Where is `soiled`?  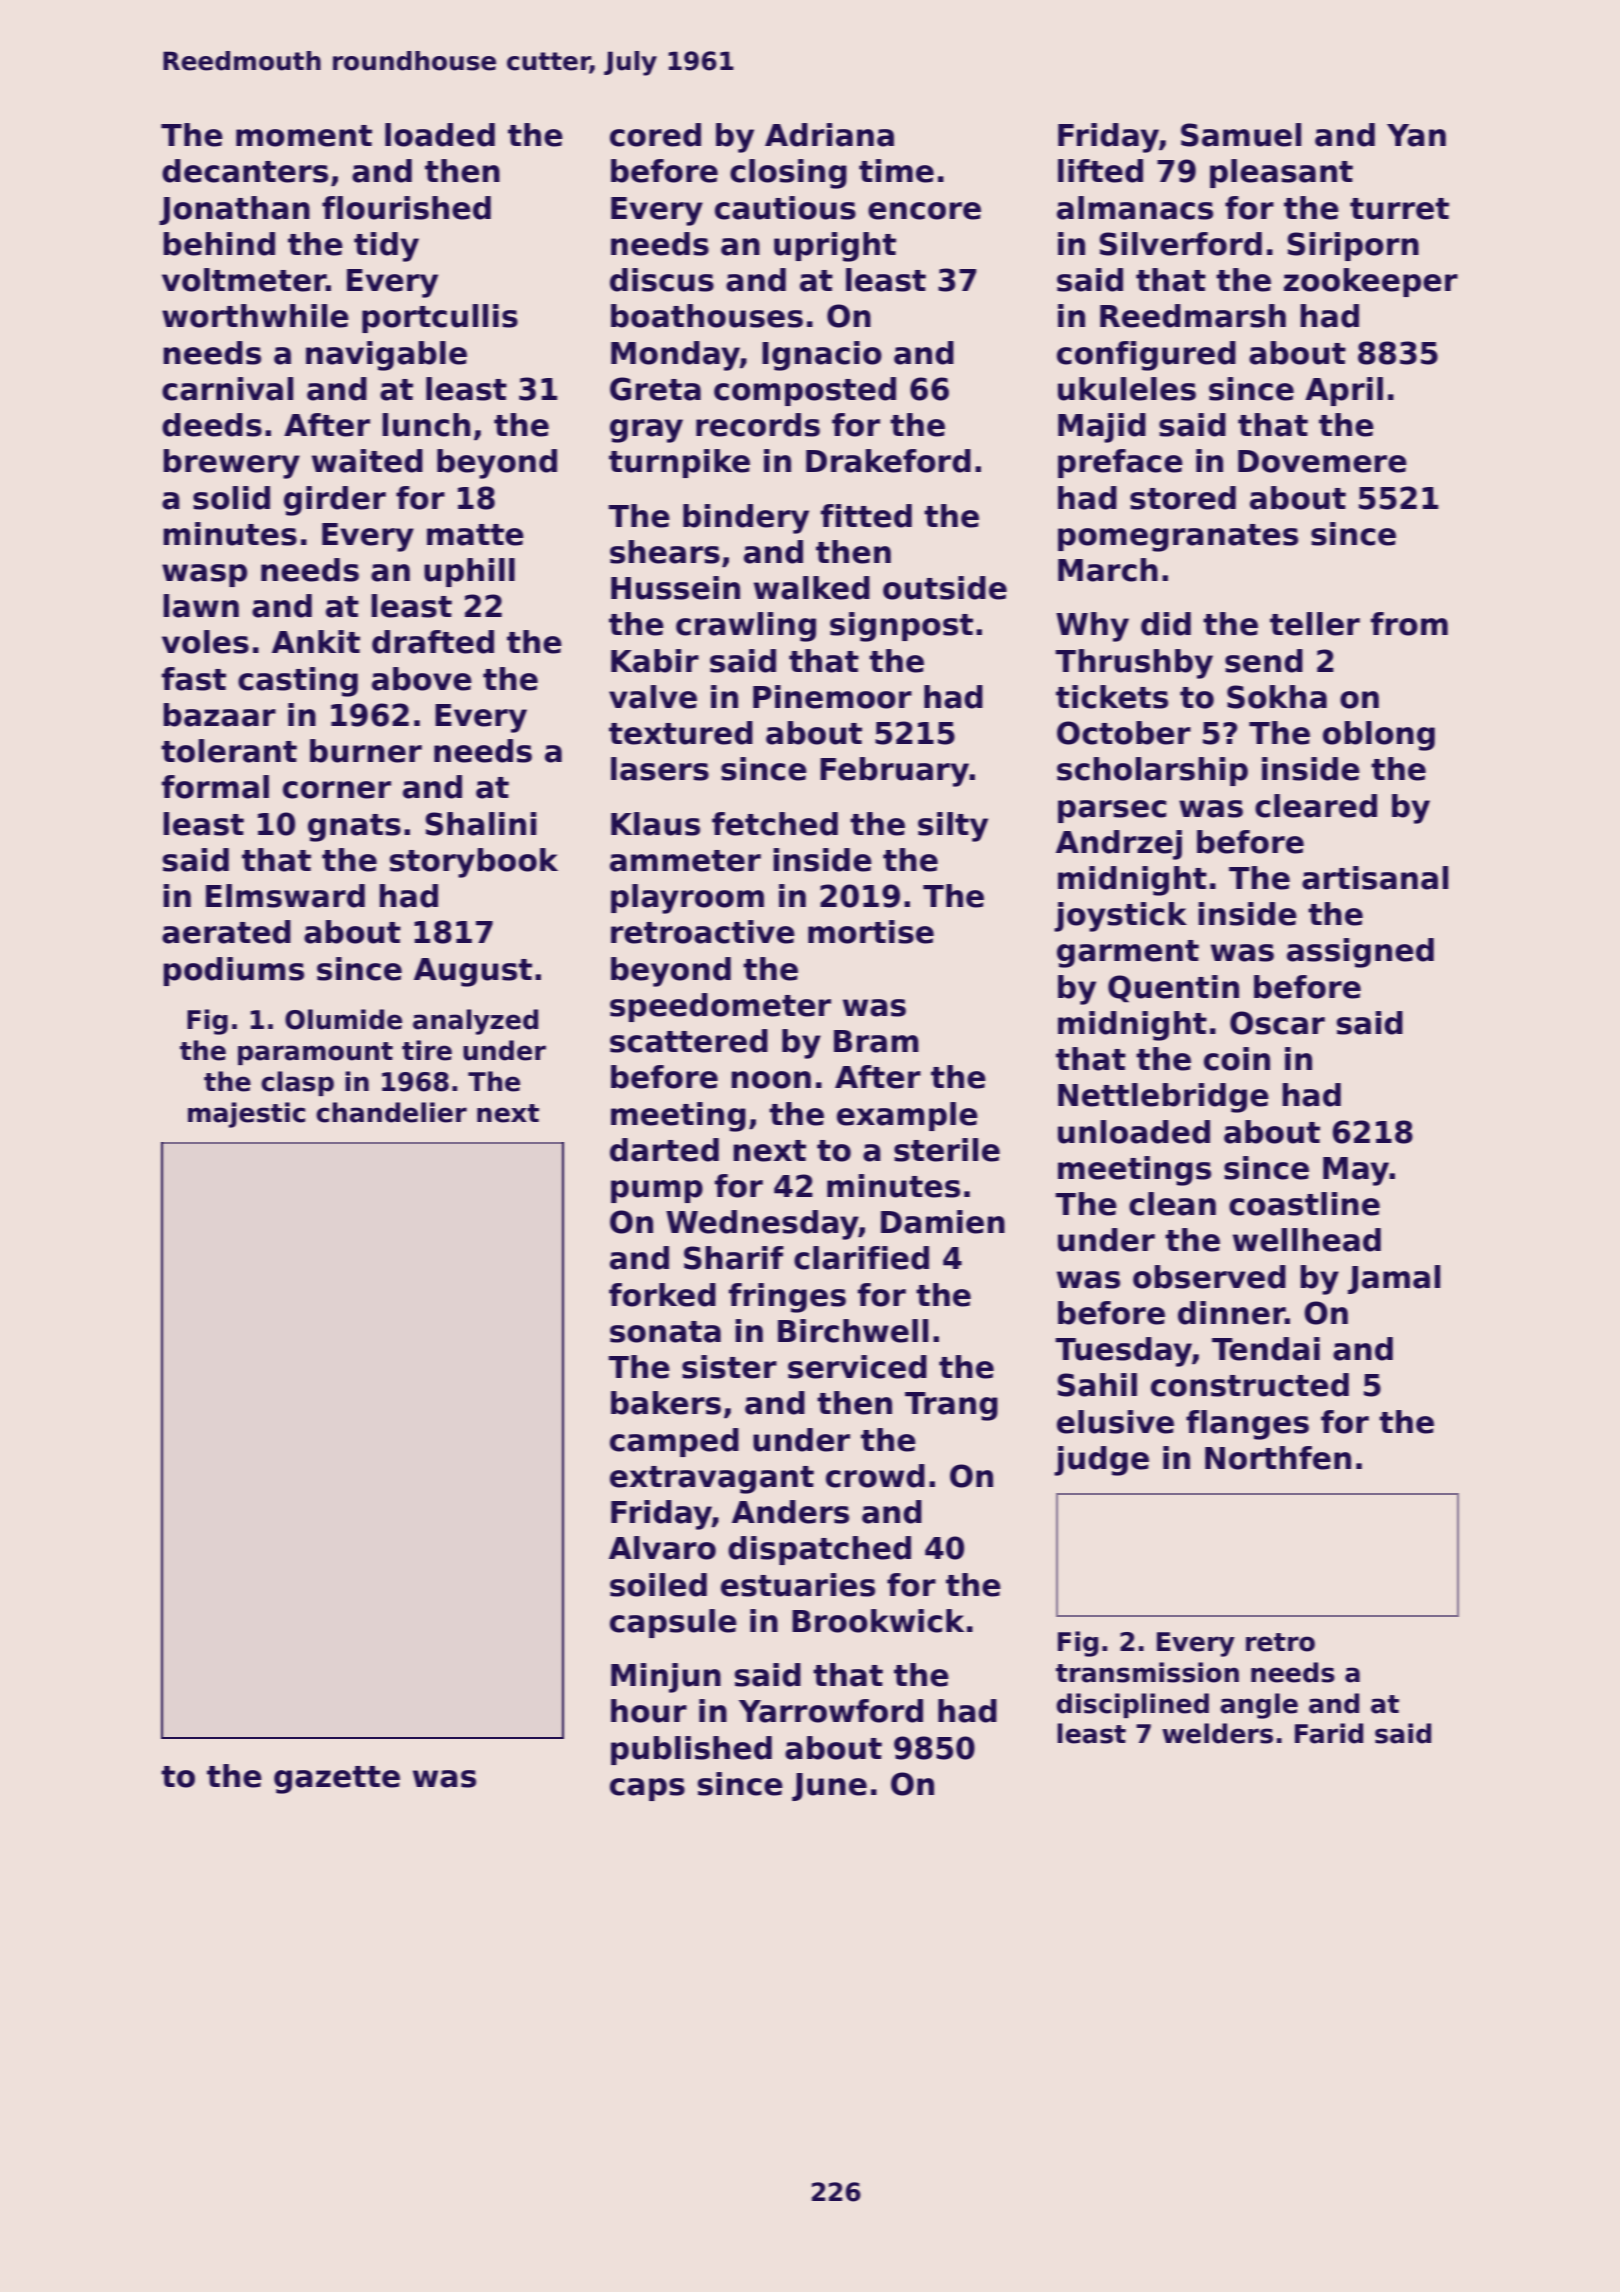
soiled is located at coordinates (658, 1585).
